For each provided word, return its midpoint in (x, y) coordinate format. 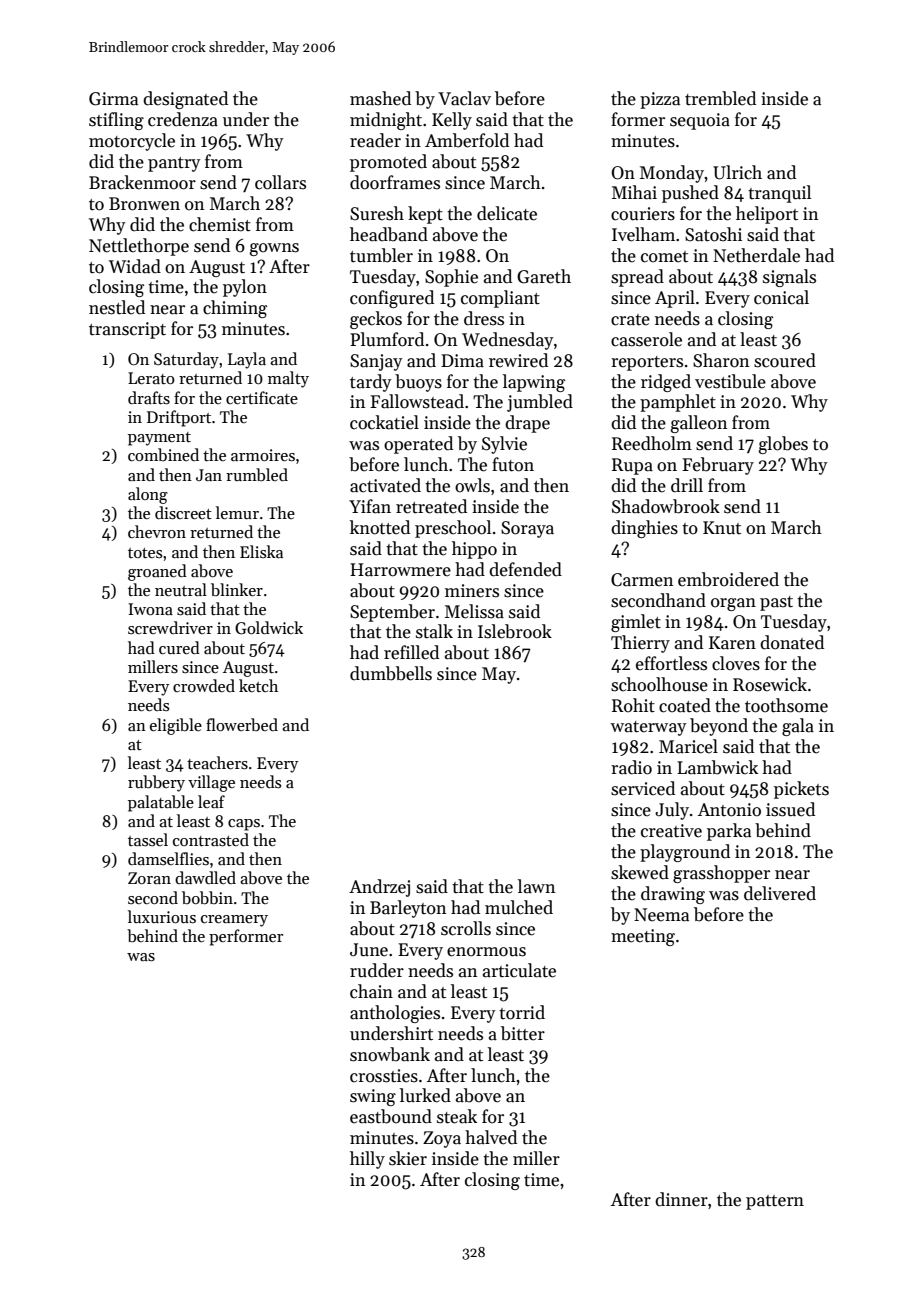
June (369, 950)
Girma (113, 99)
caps (244, 825)
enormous (486, 952)
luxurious (162, 916)
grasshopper (721, 874)
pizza (660, 100)
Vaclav (464, 98)
